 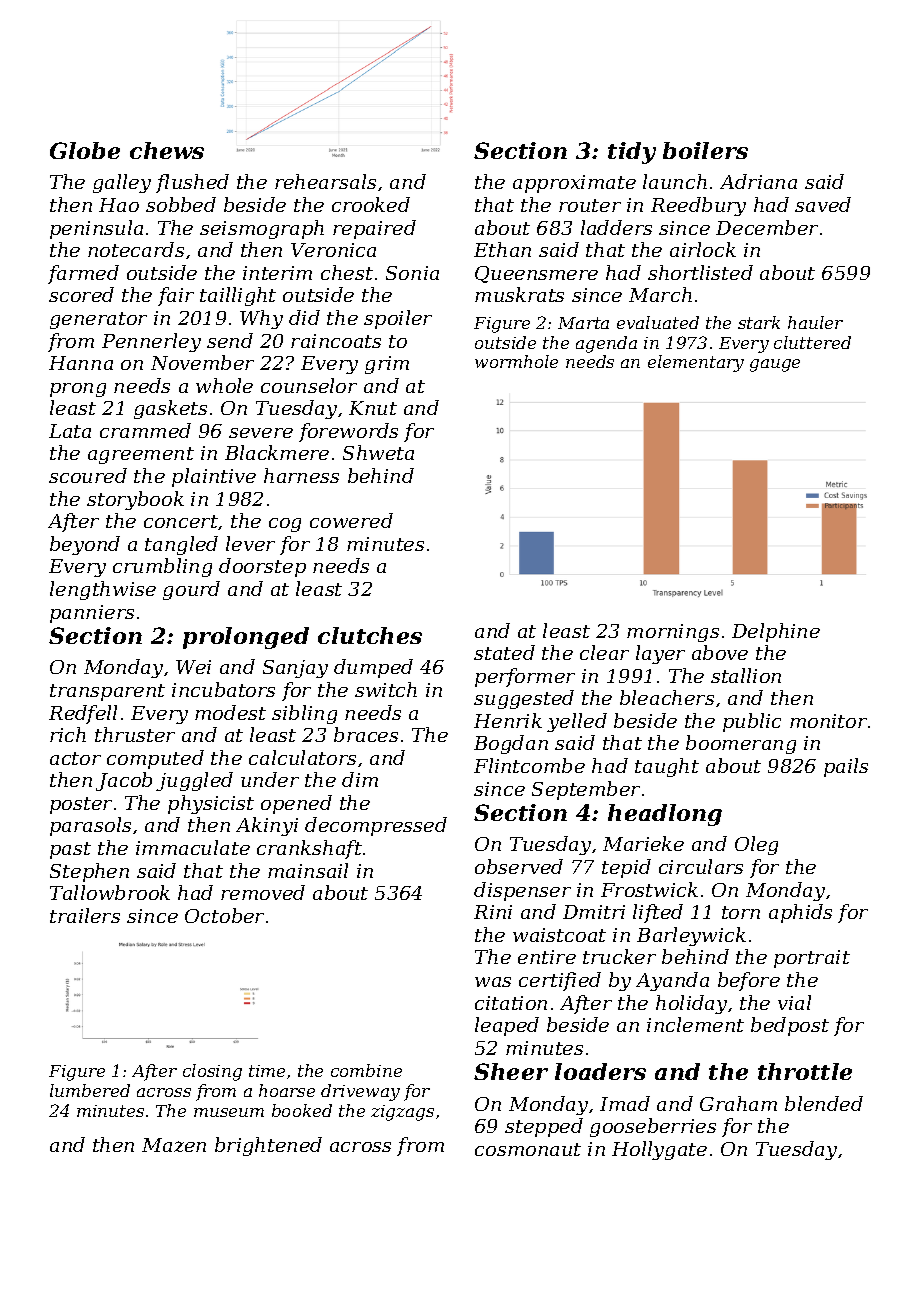 What do you see at coordinates (85, 150) in the screenshot?
I see `Globe` at bounding box center [85, 150].
